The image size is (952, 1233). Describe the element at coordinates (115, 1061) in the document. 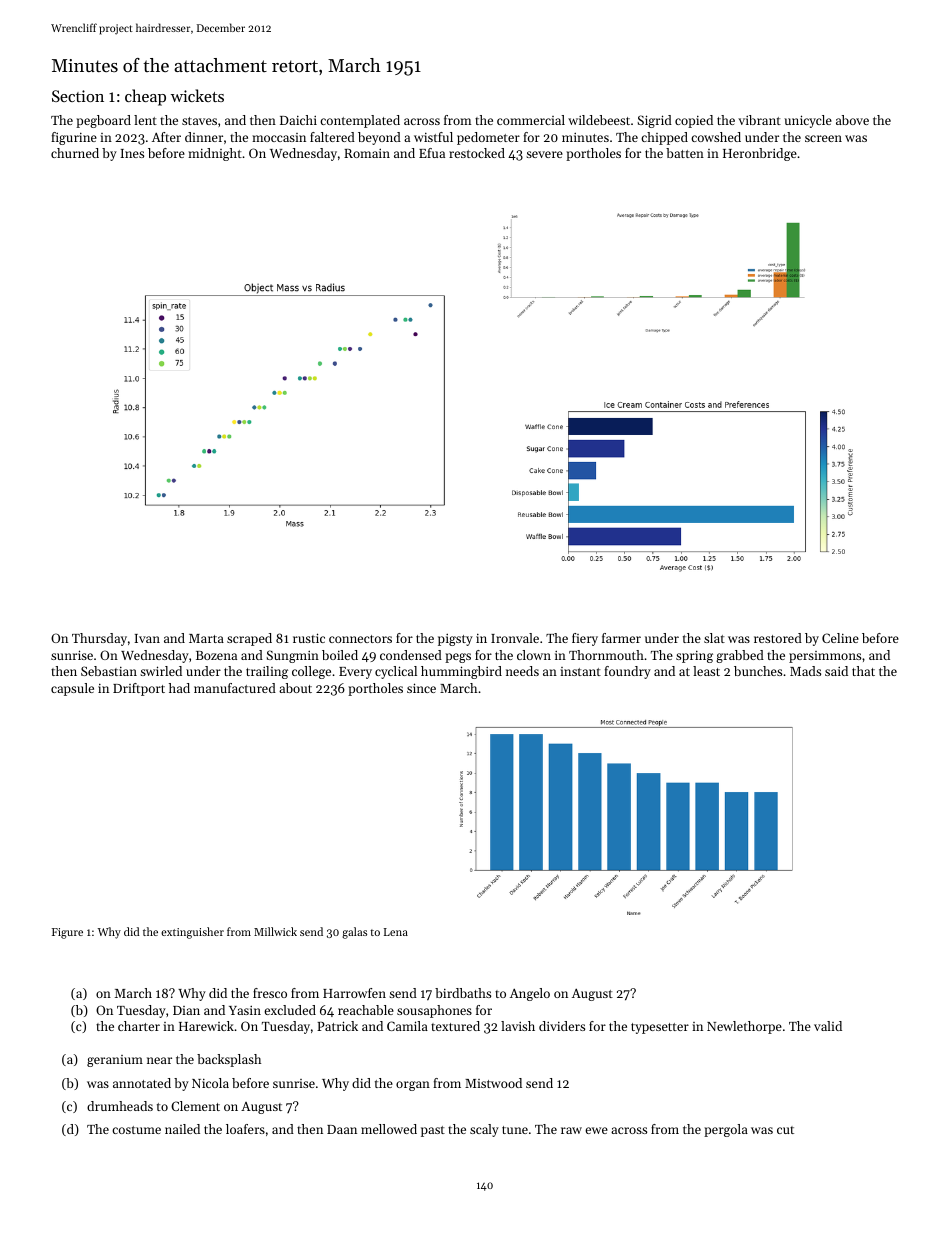

I see `geranium` at that location.
